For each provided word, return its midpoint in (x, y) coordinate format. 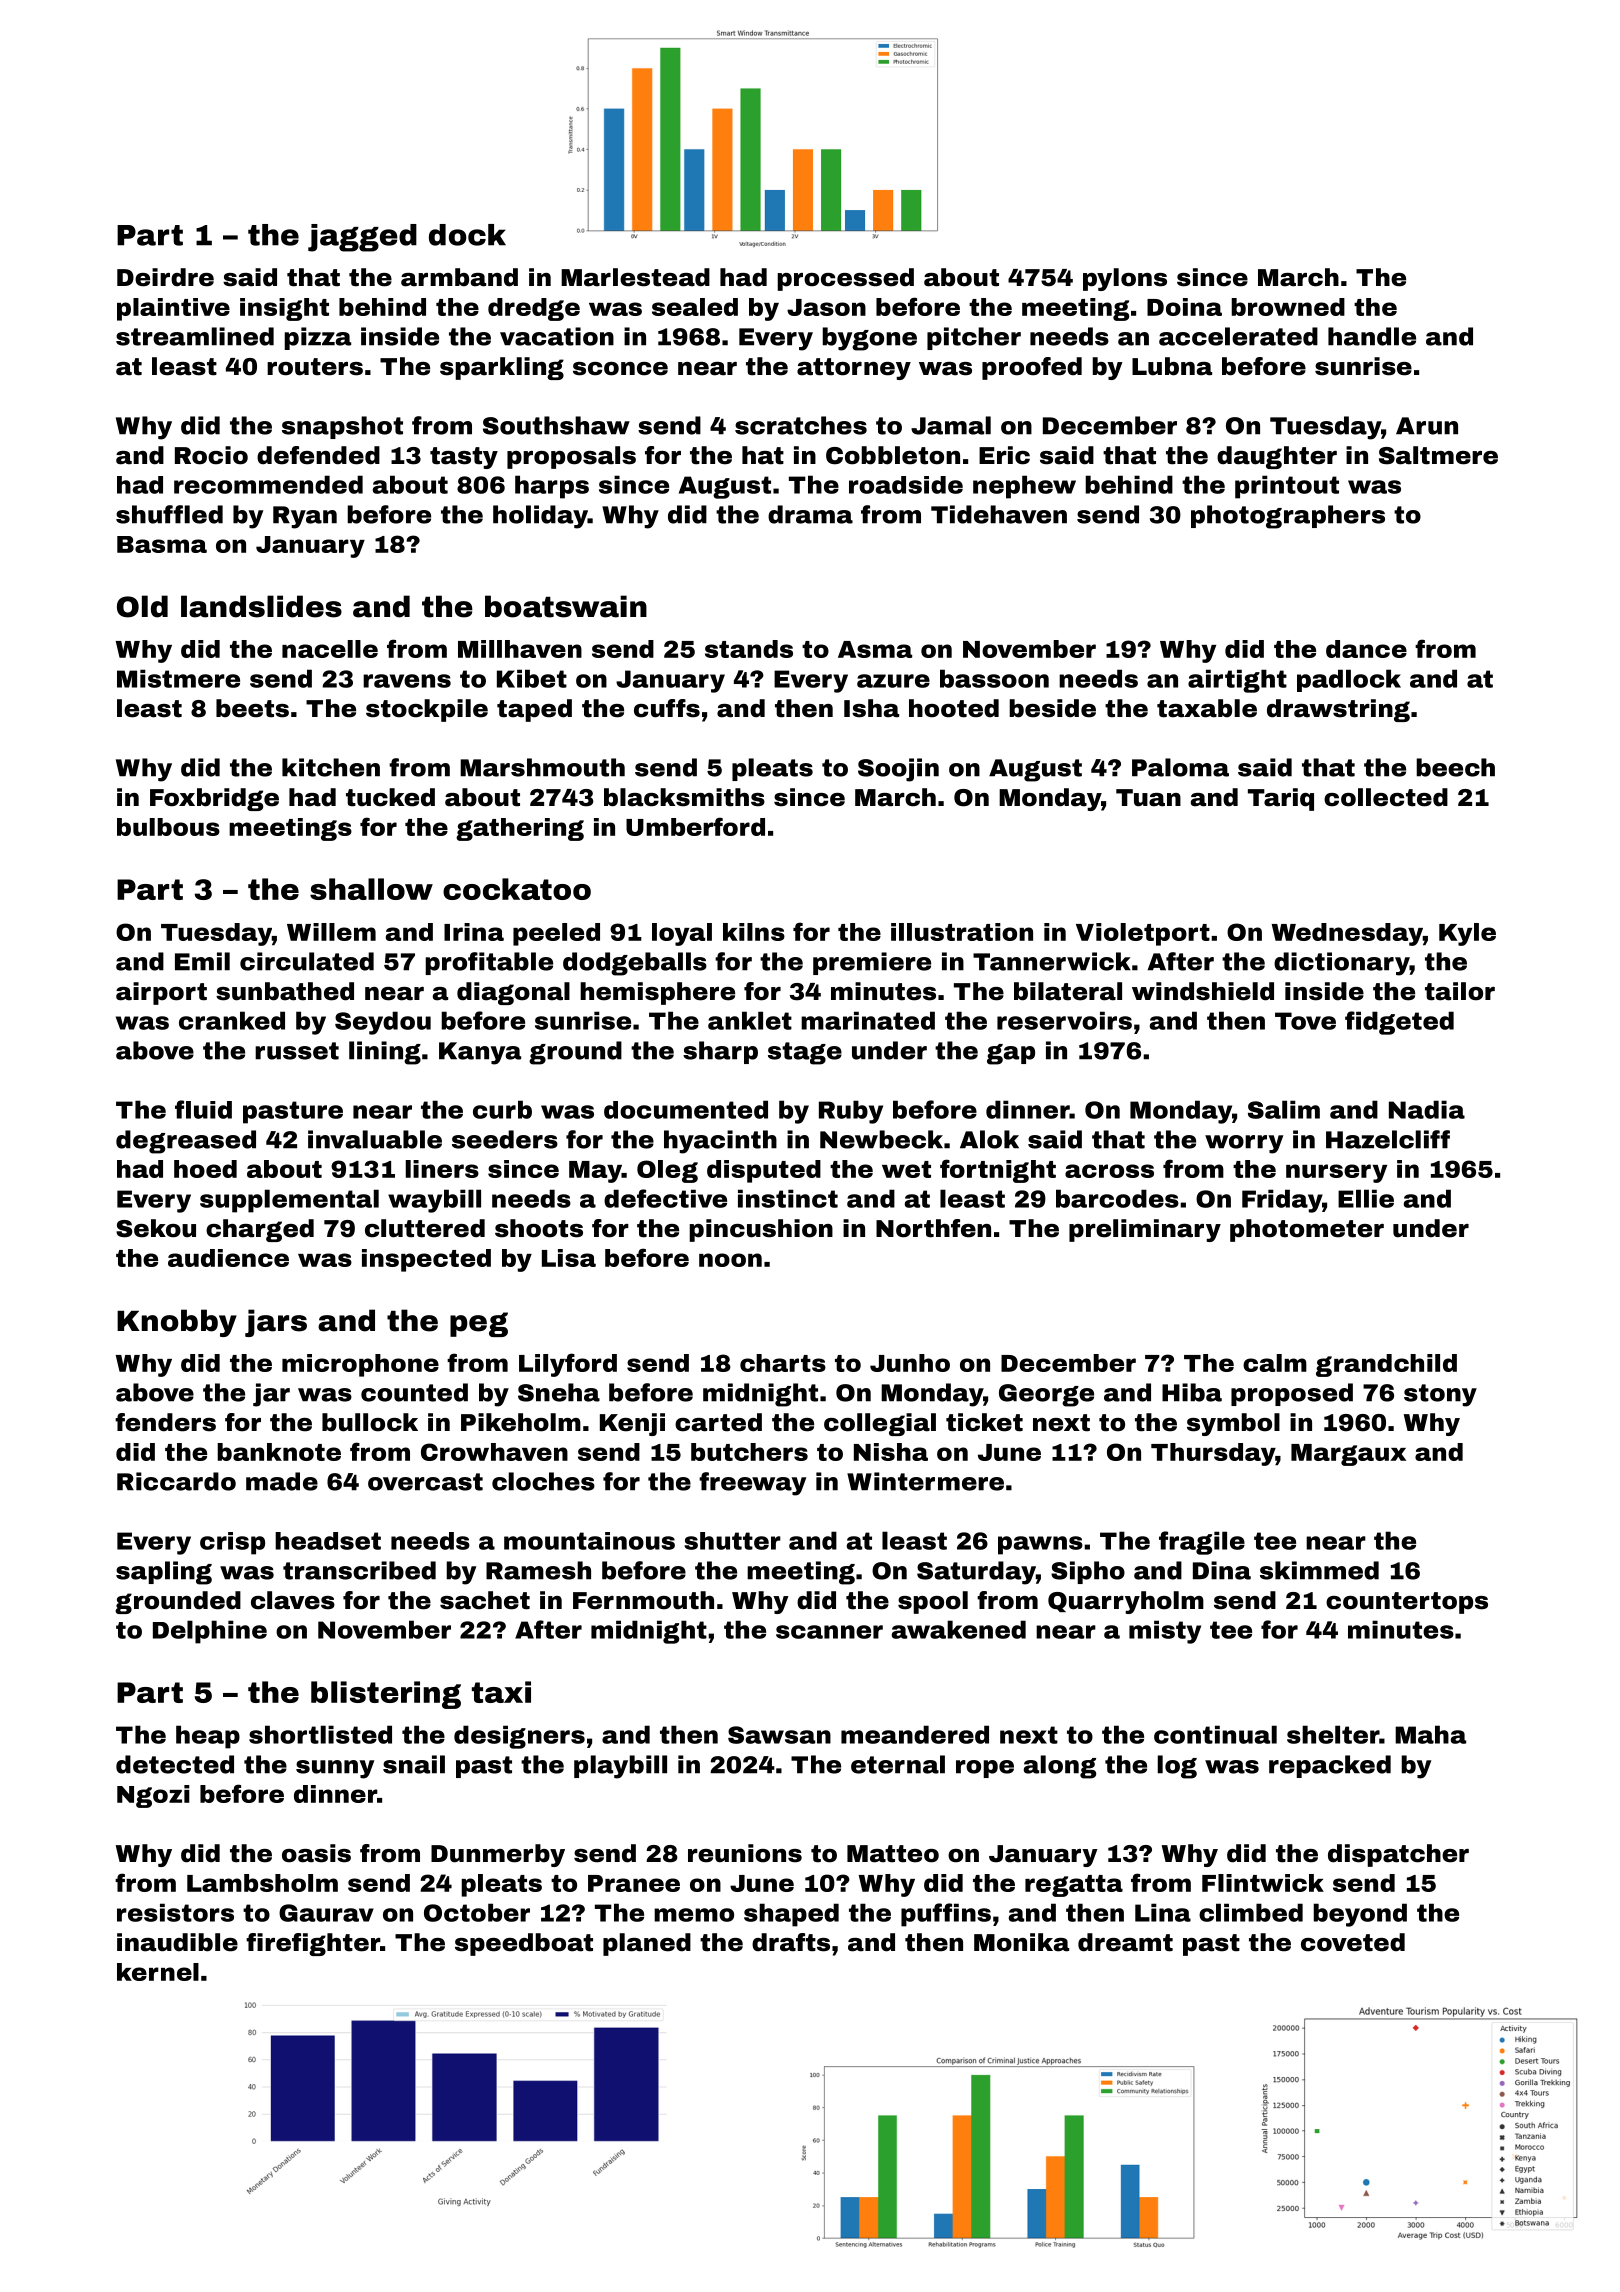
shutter (732, 1541)
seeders (505, 1139)
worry (1244, 1144)
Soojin (898, 770)
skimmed (1319, 1570)
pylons (1125, 279)
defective (665, 1198)
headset (328, 1541)
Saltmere (1438, 455)
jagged (362, 238)
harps (552, 487)
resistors (175, 1912)
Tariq (1281, 799)
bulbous (168, 827)
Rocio (211, 455)
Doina (1184, 307)
